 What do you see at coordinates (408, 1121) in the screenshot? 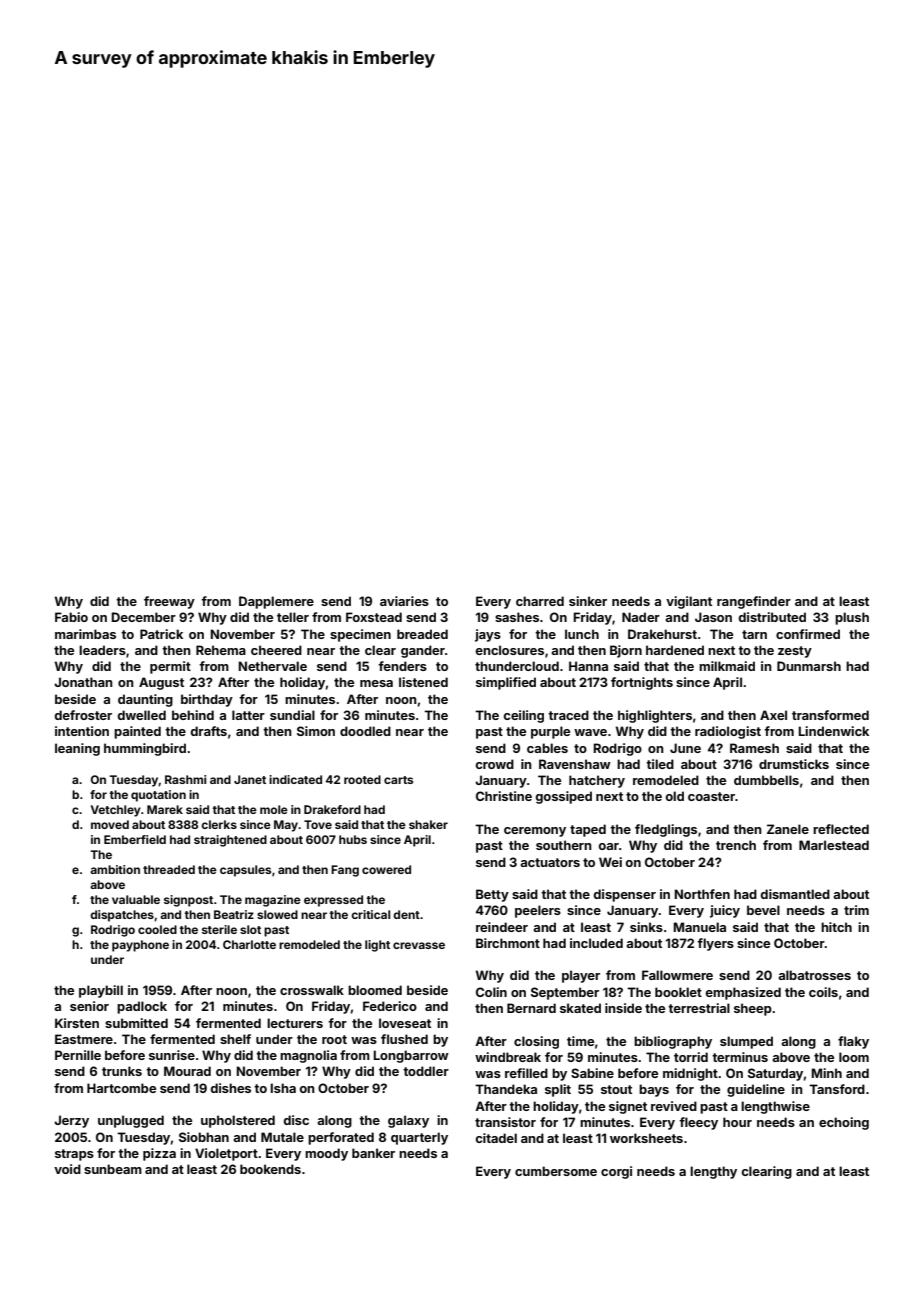
I see `galaxy` at bounding box center [408, 1121].
